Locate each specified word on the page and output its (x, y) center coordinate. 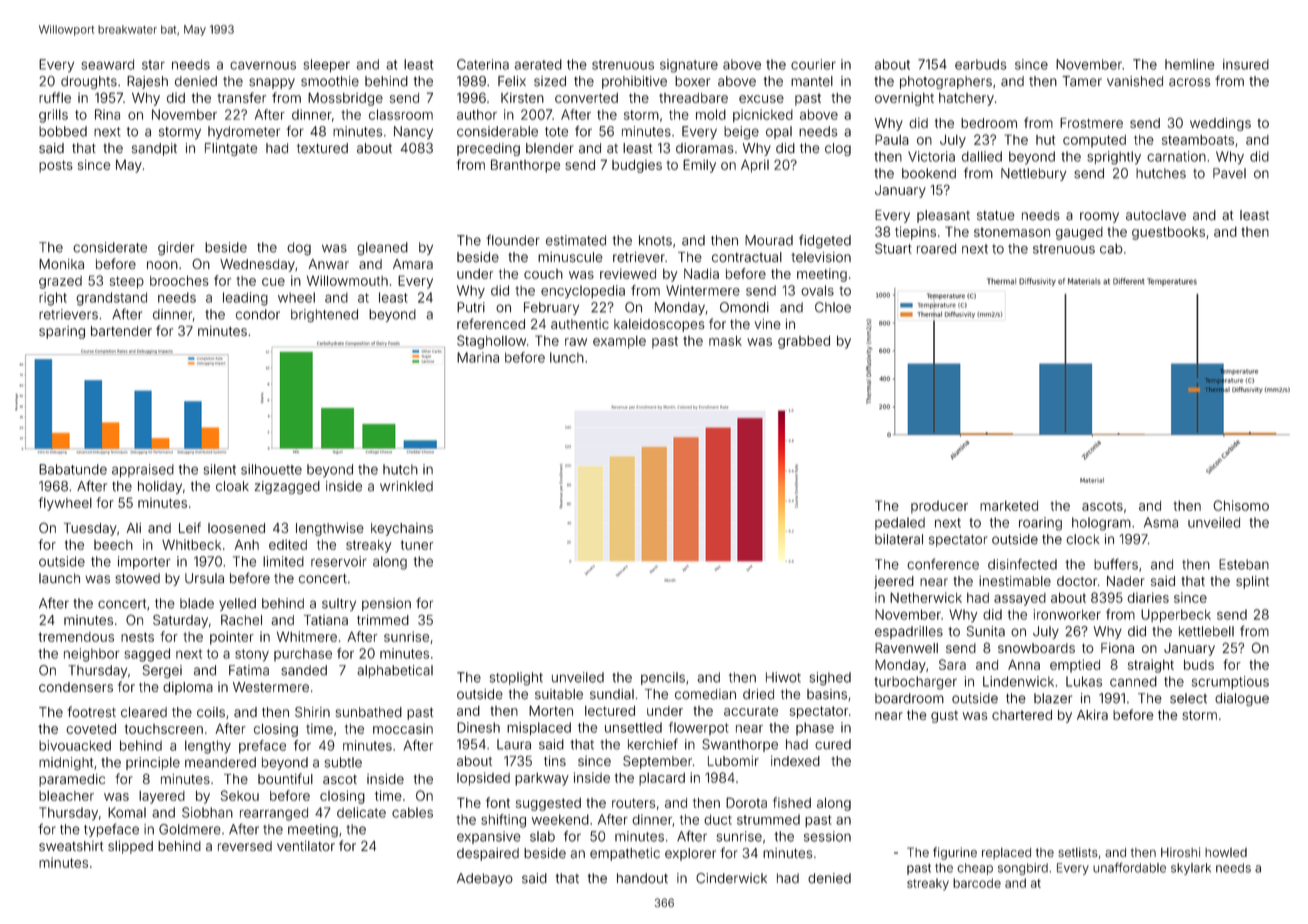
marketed (1009, 506)
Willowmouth (347, 280)
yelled (237, 604)
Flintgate (231, 149)
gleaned (382, 249)
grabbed (804, 342)
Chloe (833, 307)
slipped (130, 847)
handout (642, 878)
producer (939, 507)
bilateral (899, 539)
